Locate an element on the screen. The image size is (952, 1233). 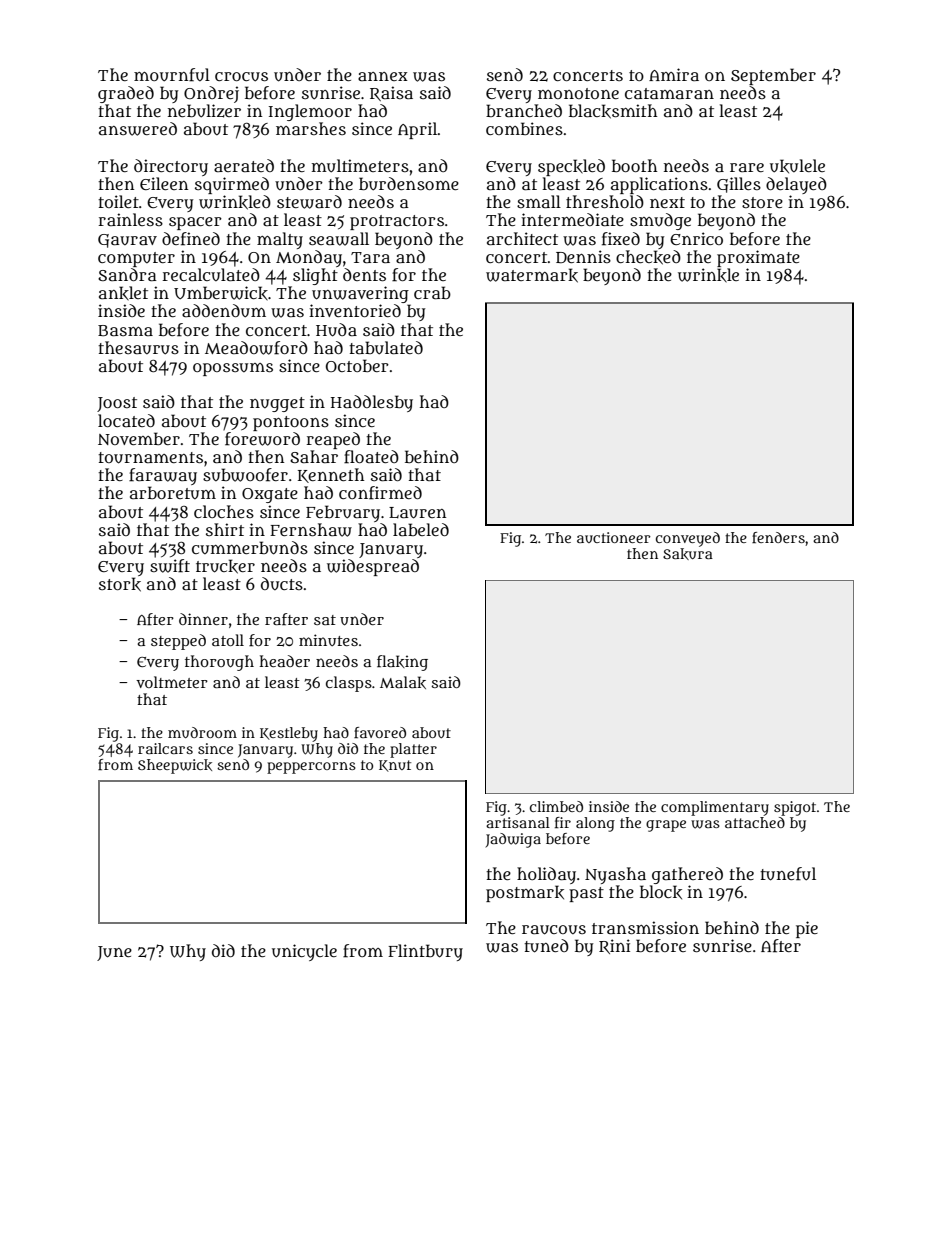
watermark is located at coordinates (532, 275).
